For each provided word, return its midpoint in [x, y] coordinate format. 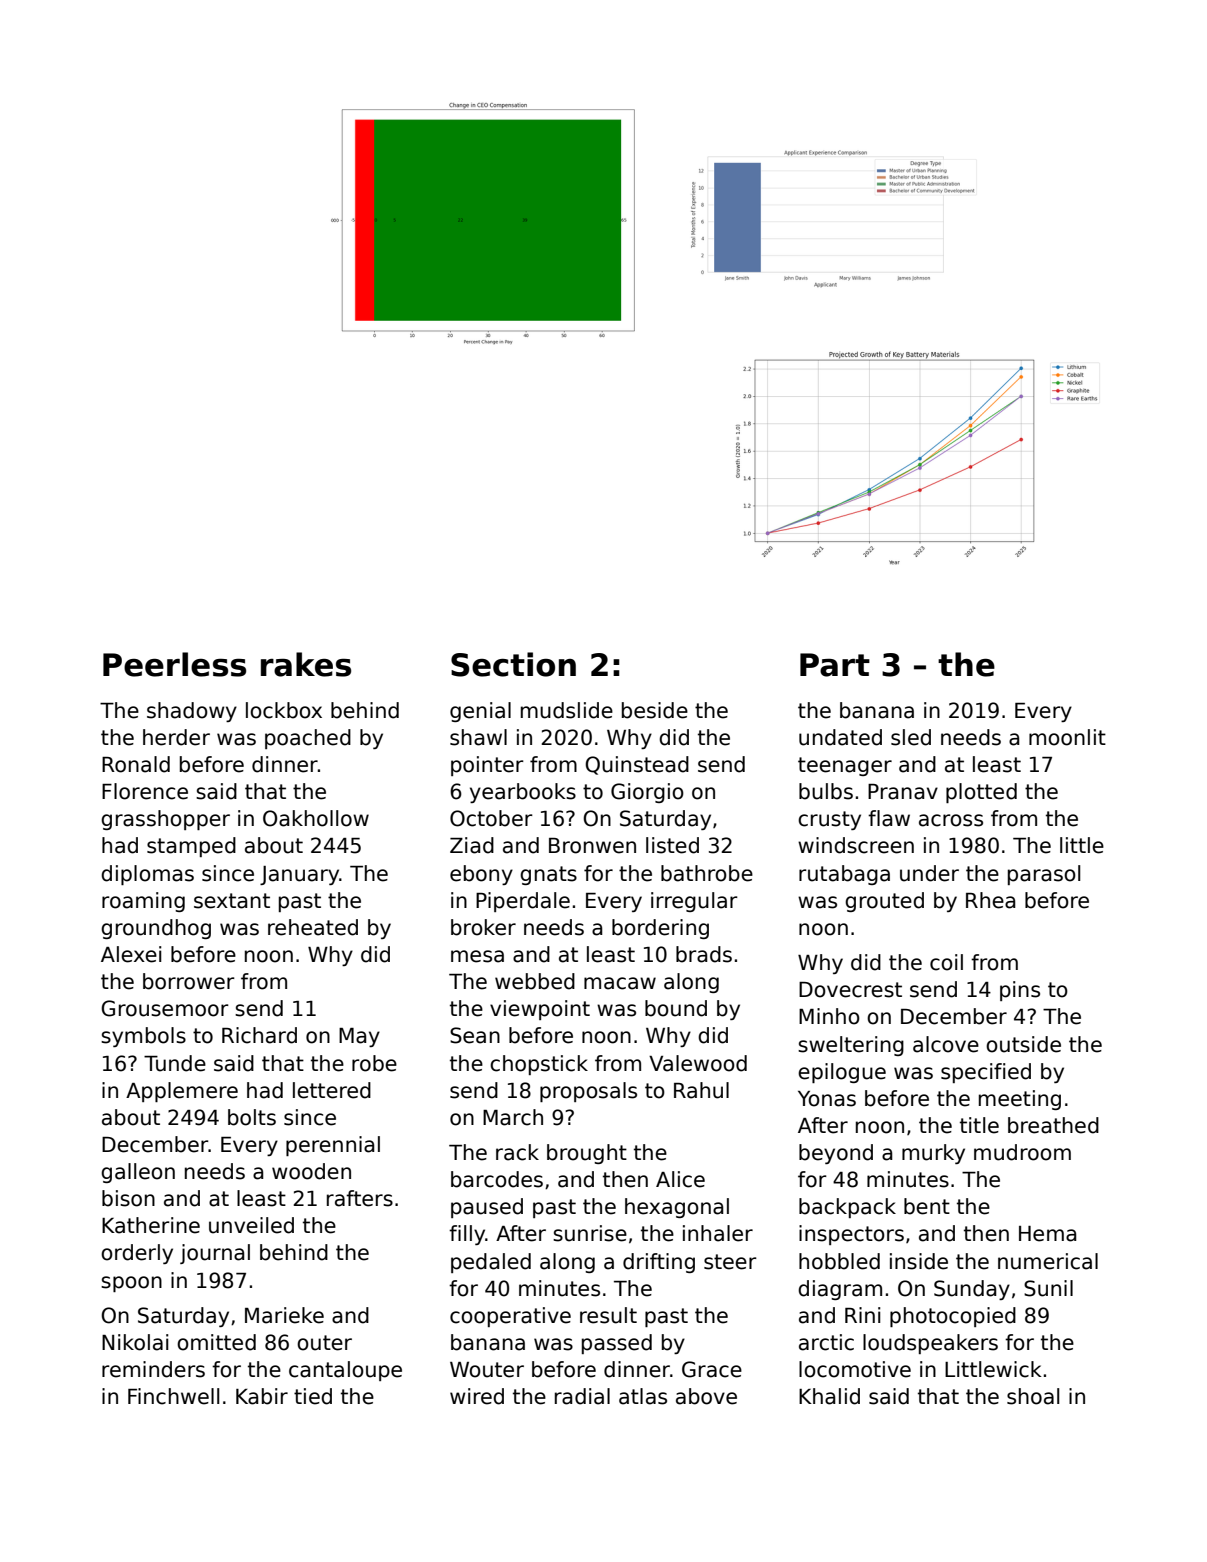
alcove [946, 1044]
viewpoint [540, 1010]
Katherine [151, 1225]
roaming [143, 902]
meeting [1020, 1100]
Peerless [174, 664]
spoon [131, 1284]
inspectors [851, 1235]
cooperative [510, 1317]
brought [587, 1154]
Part [835, 665]
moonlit [1067, 737]
